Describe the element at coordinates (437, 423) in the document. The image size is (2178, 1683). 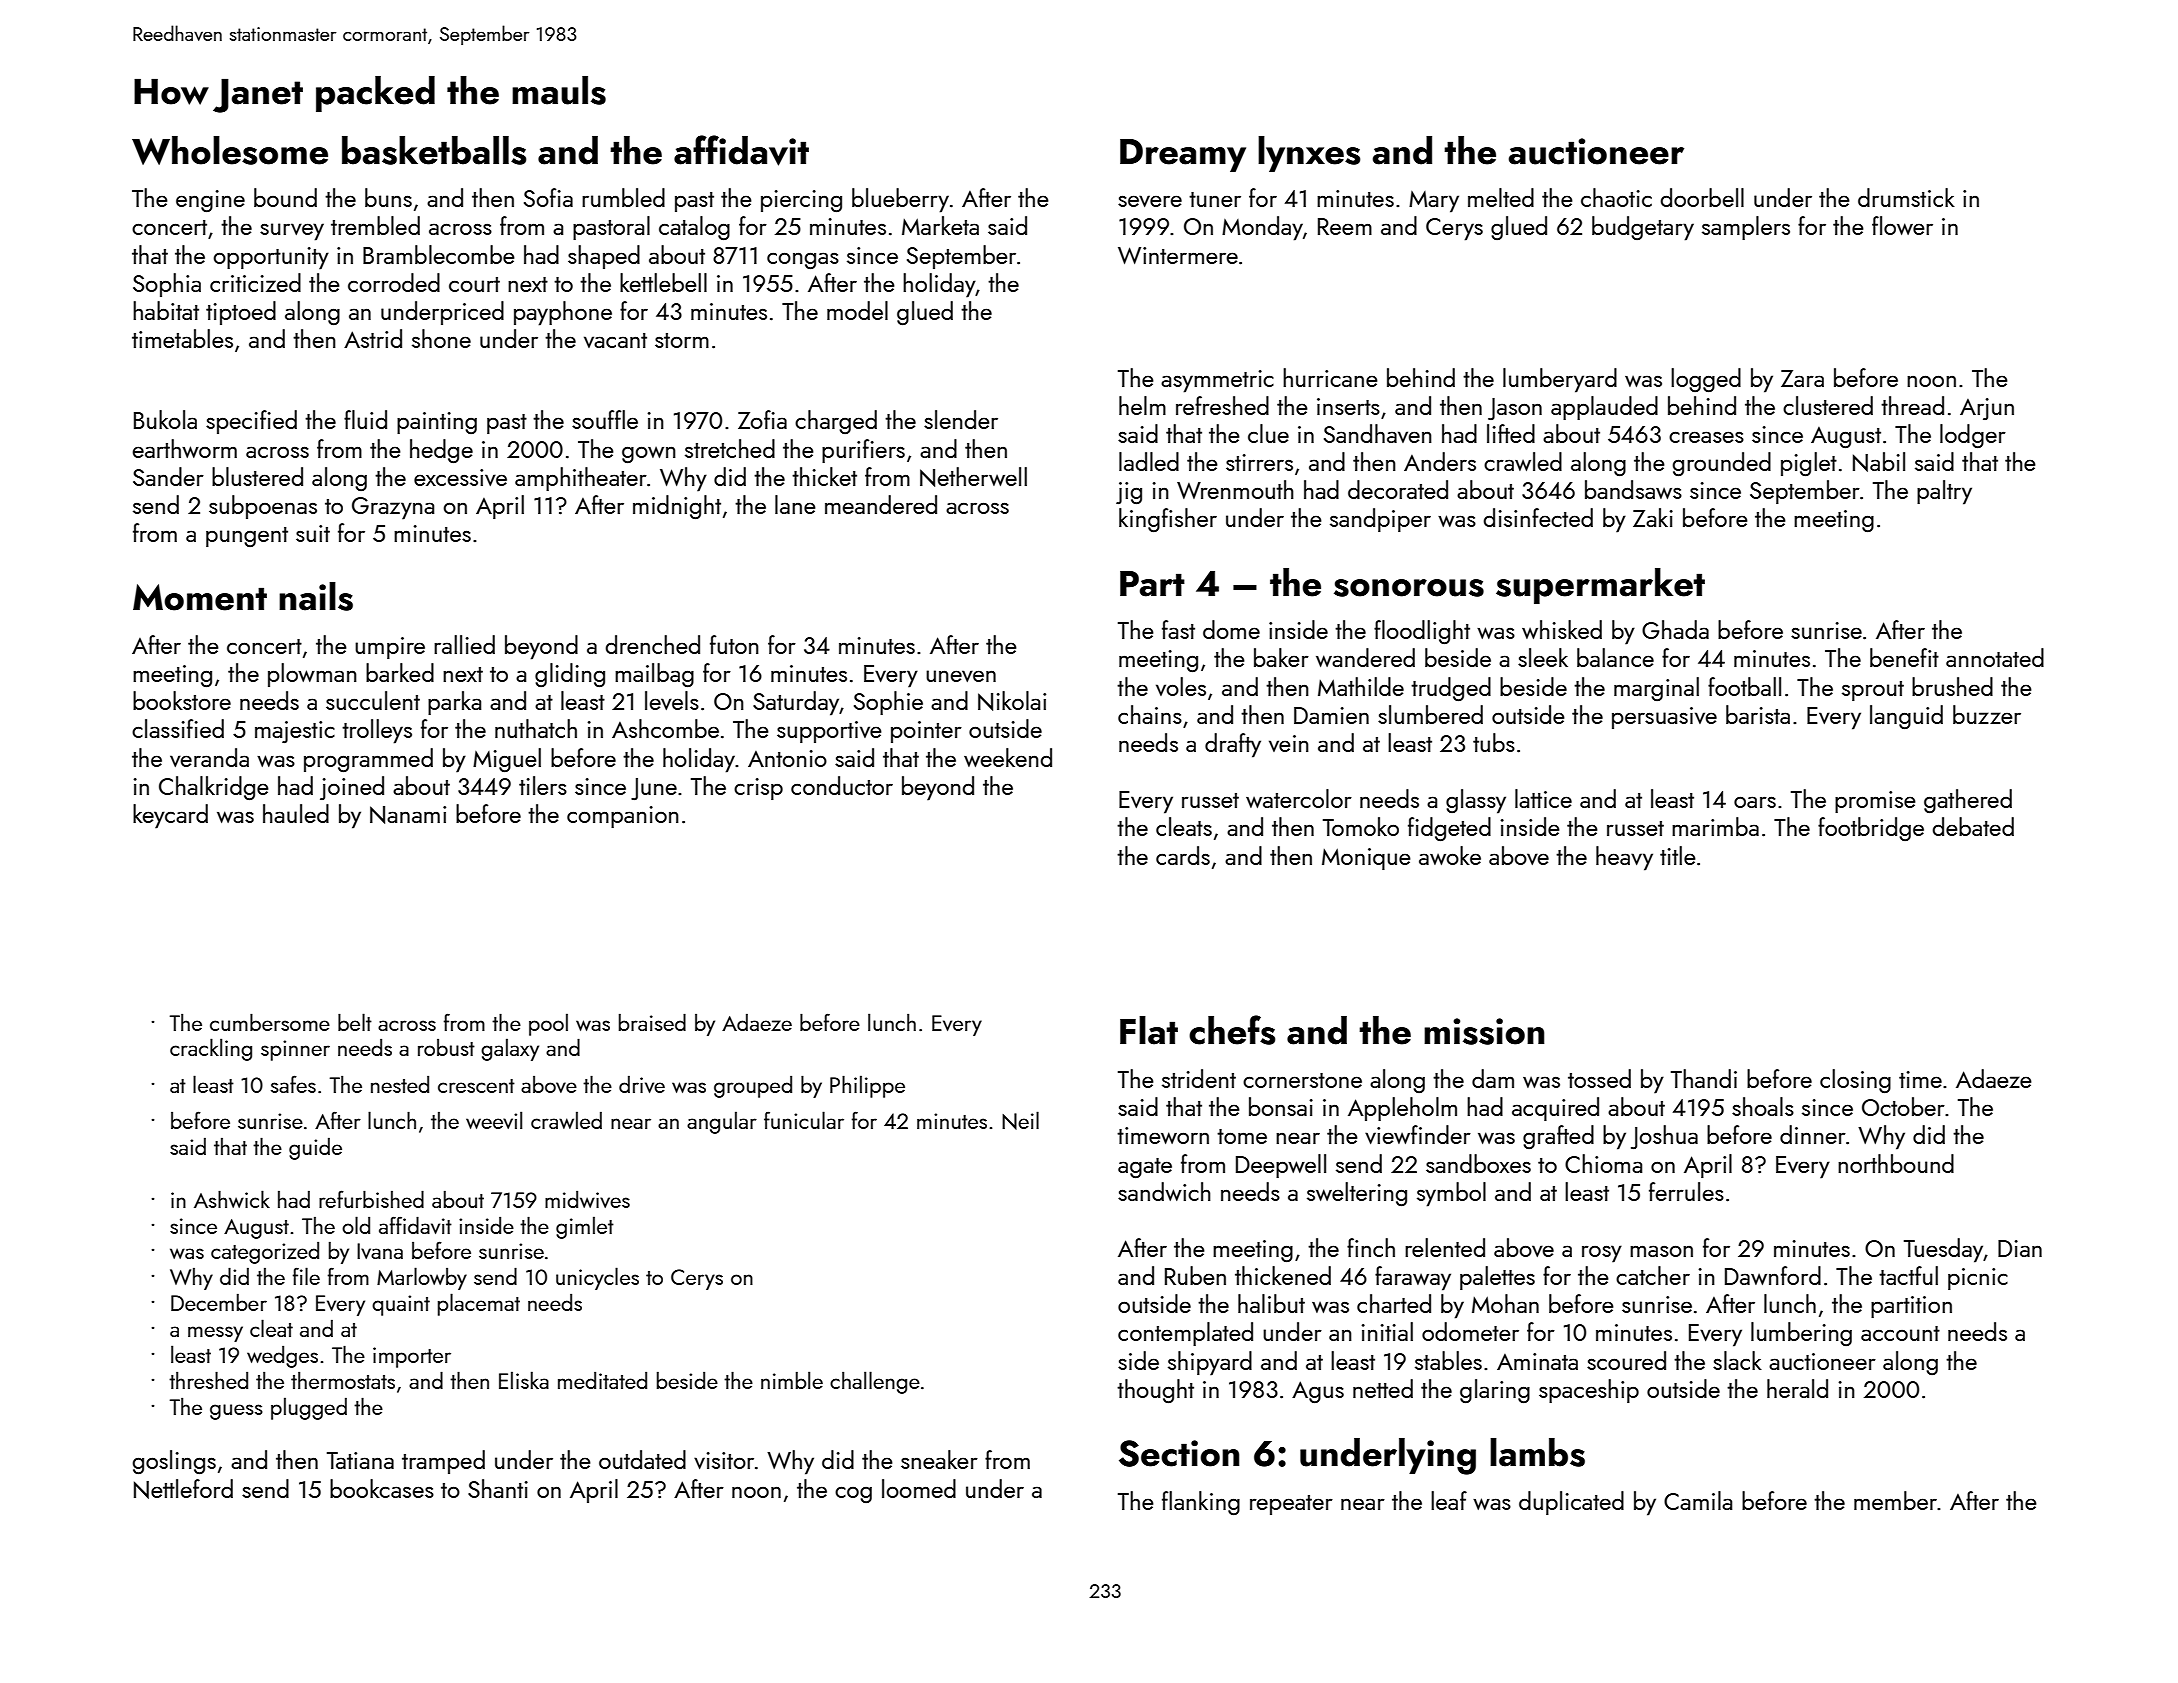
I see `painting` at that location.
